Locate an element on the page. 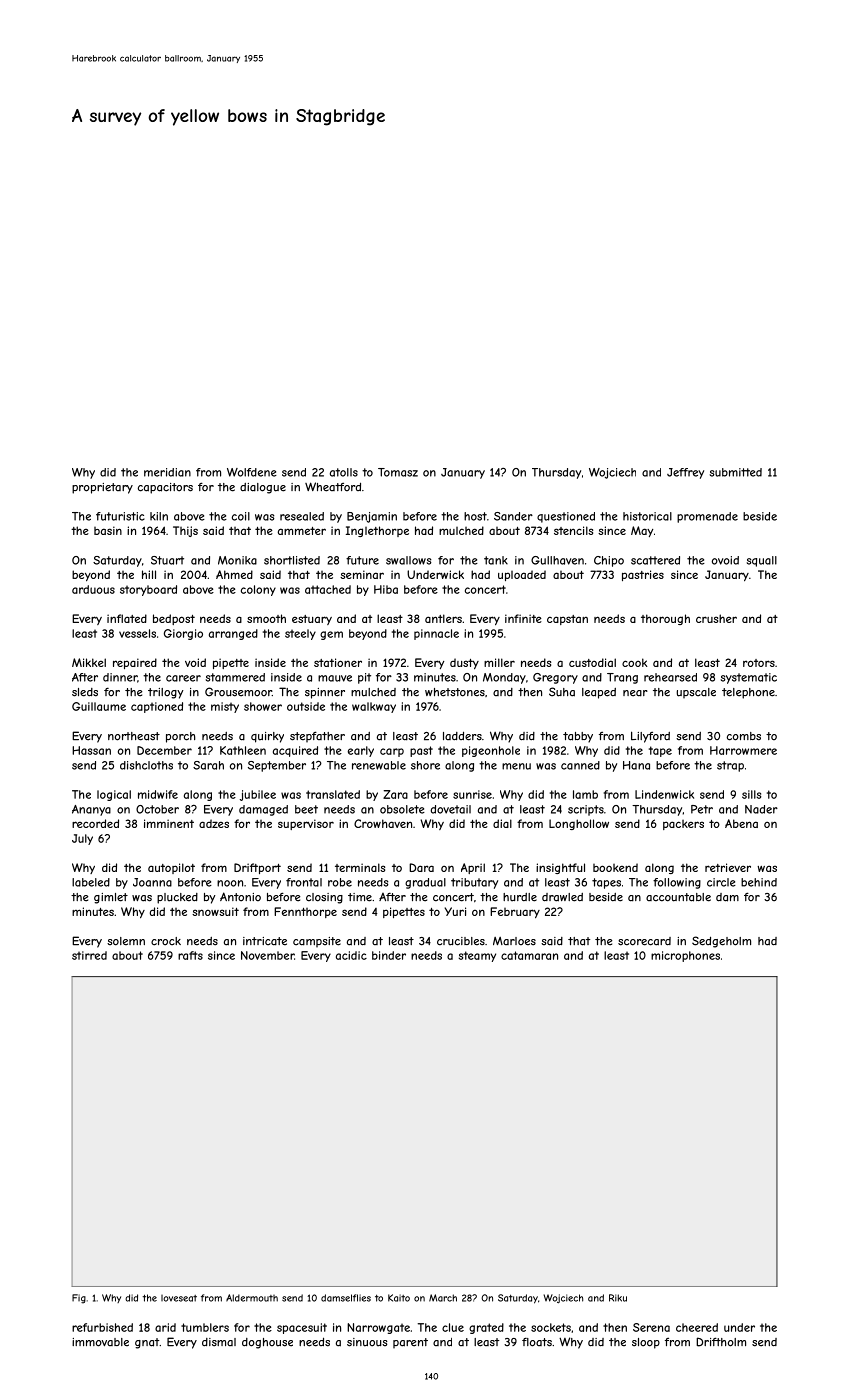 The width and height of the page is (849, 1400). Riku is located at coordinates (618, 1298).
